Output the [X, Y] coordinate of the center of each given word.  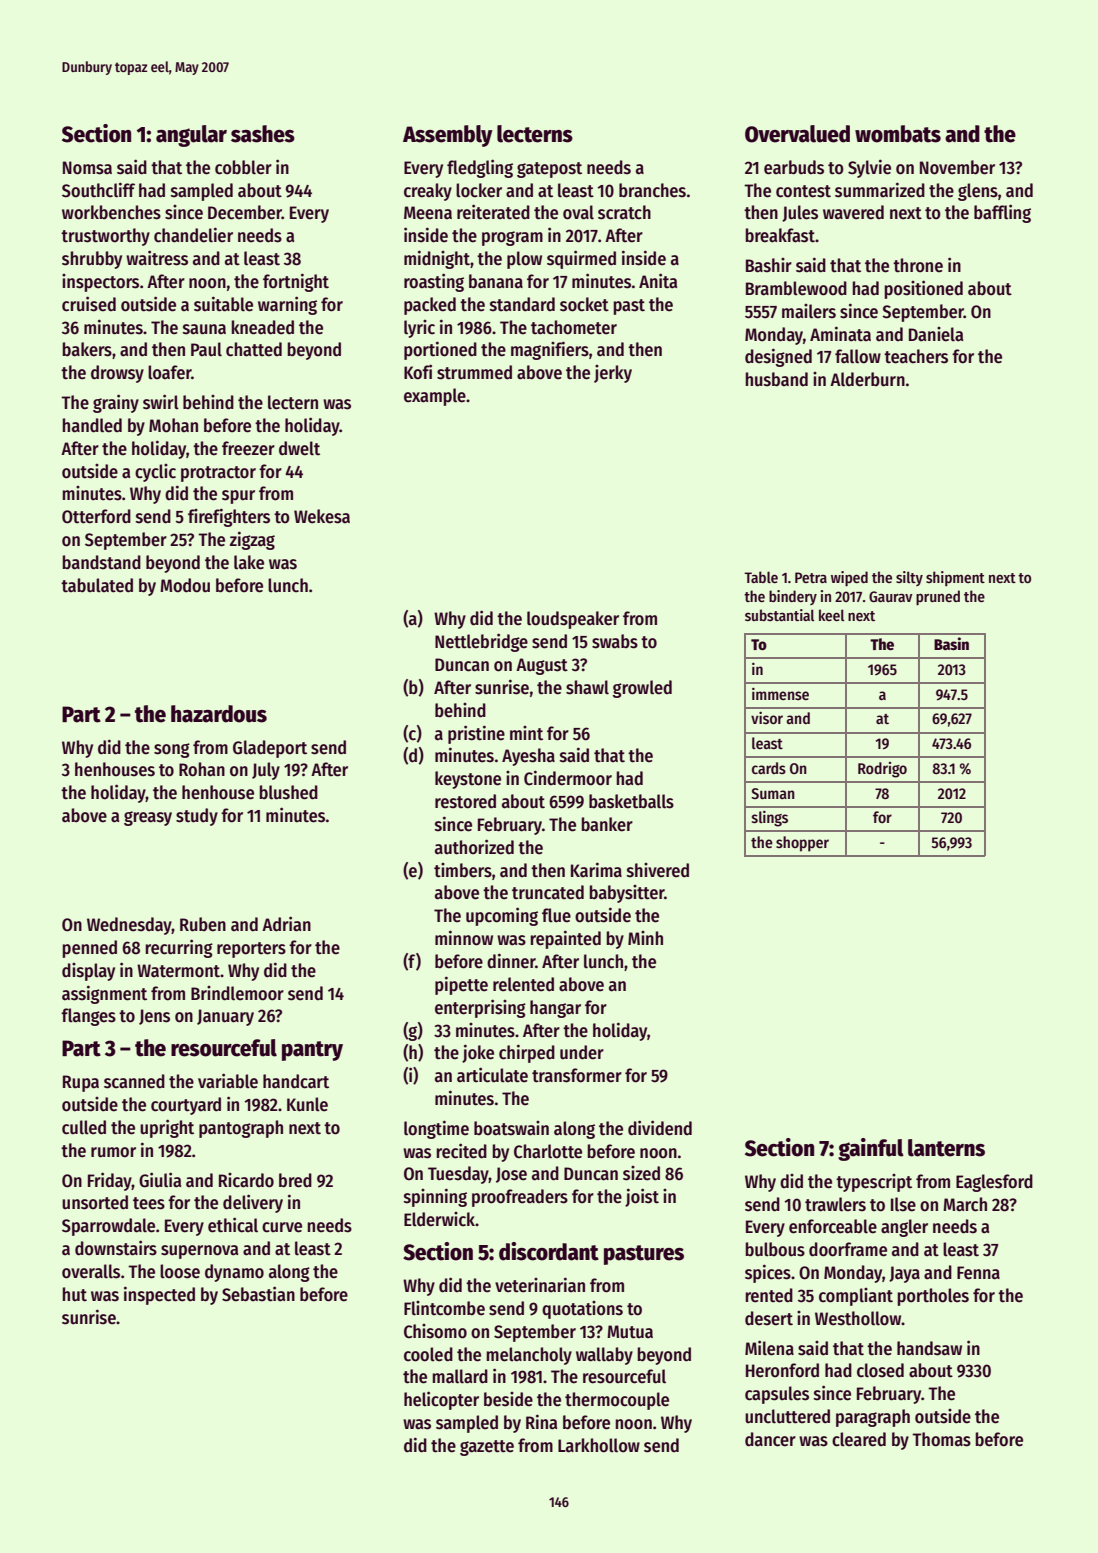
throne [918, 265]
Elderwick [439, 1219]
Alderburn [867, 379]
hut [74, 1294]
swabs [615, 641]
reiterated [493, 212]
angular [191, 136]
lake [249, 562]
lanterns [946, 1148]
